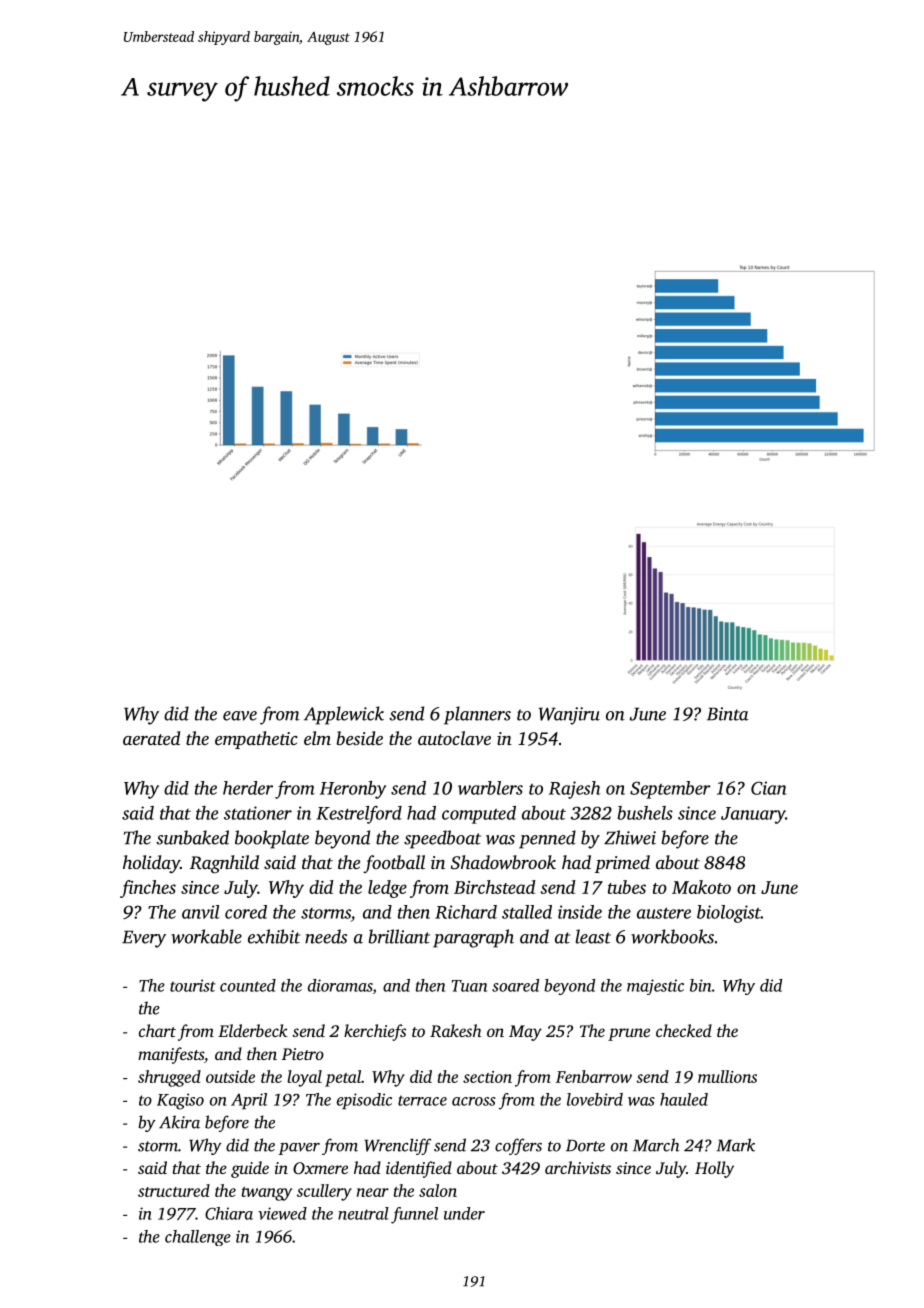 This screenshot has width=924, height=1308. What do you see at coordinates (324, 1192) in the screenshot?
I see `scullery` at bounding box center [324, 1192].
